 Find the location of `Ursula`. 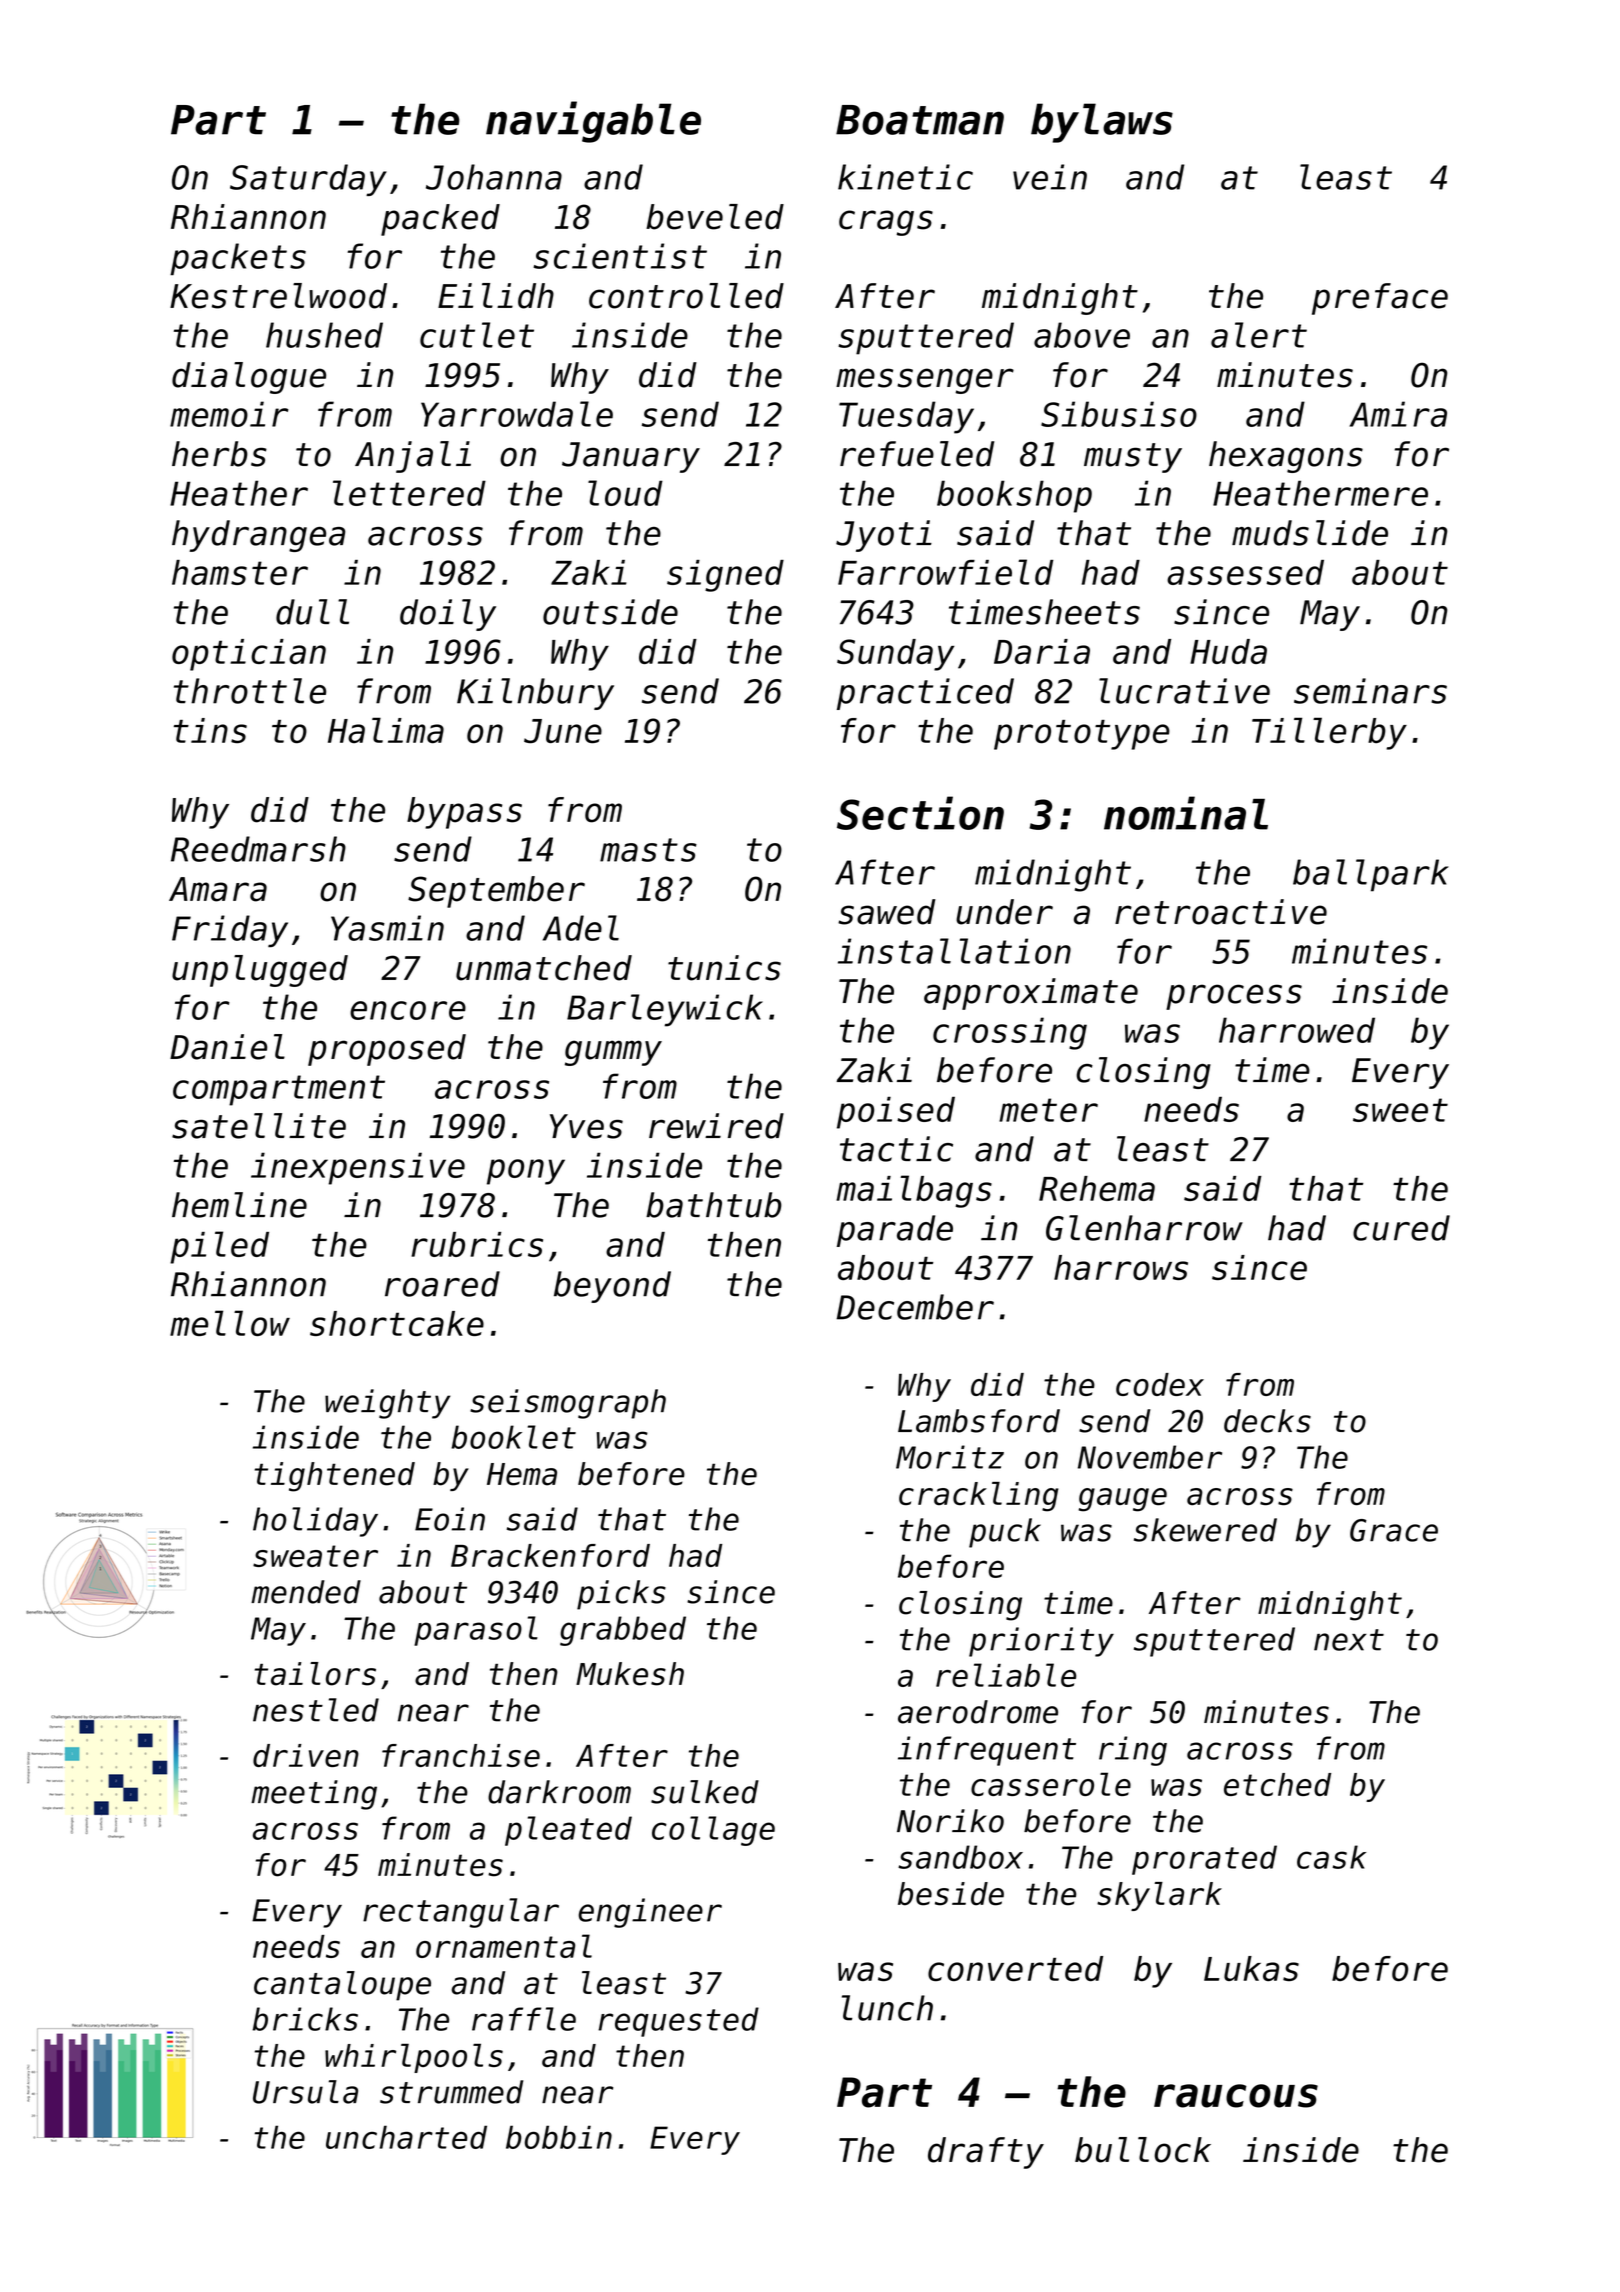

Ursula is located at coordinates (305, 2092).
